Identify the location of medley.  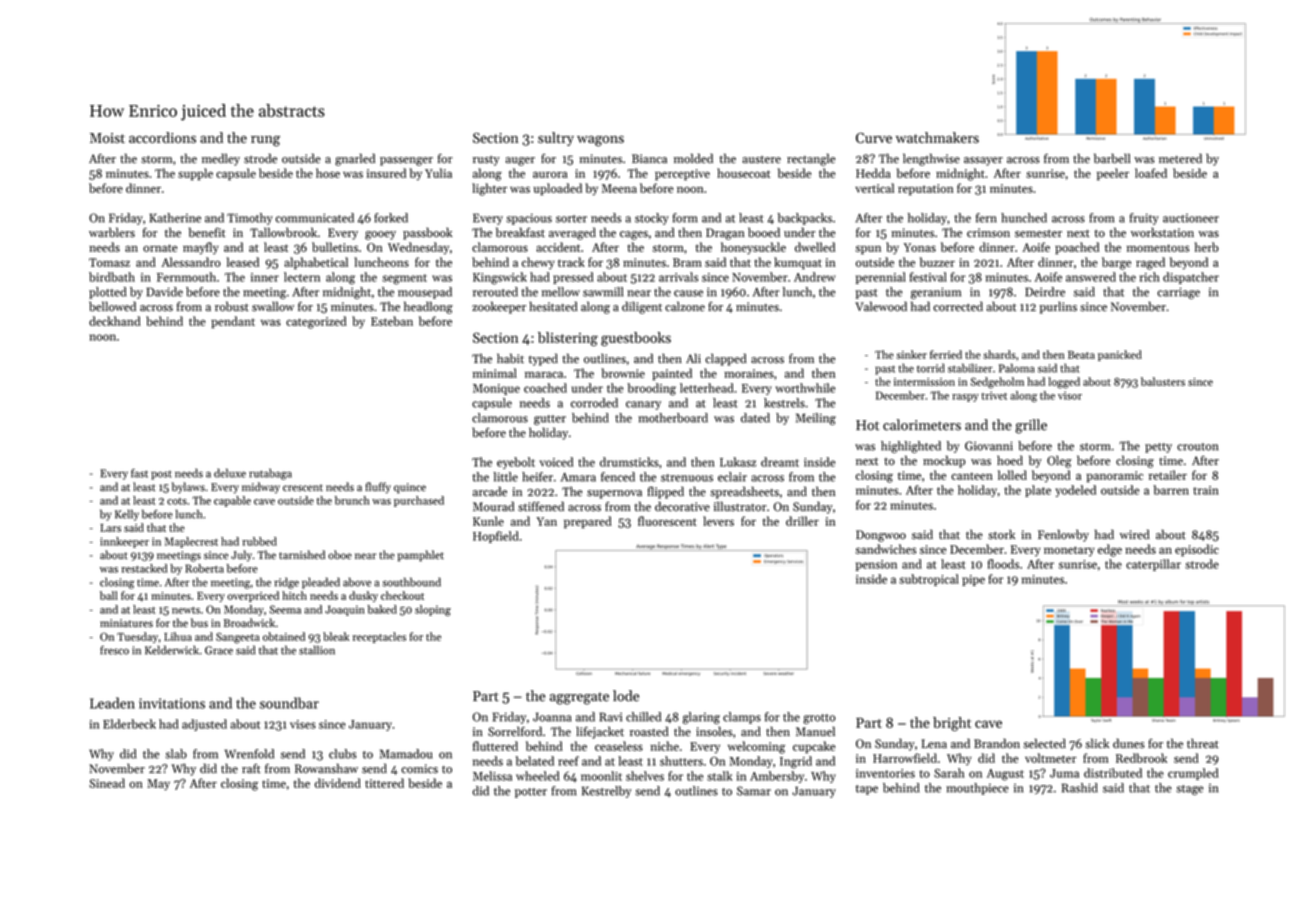
(221, 159).
